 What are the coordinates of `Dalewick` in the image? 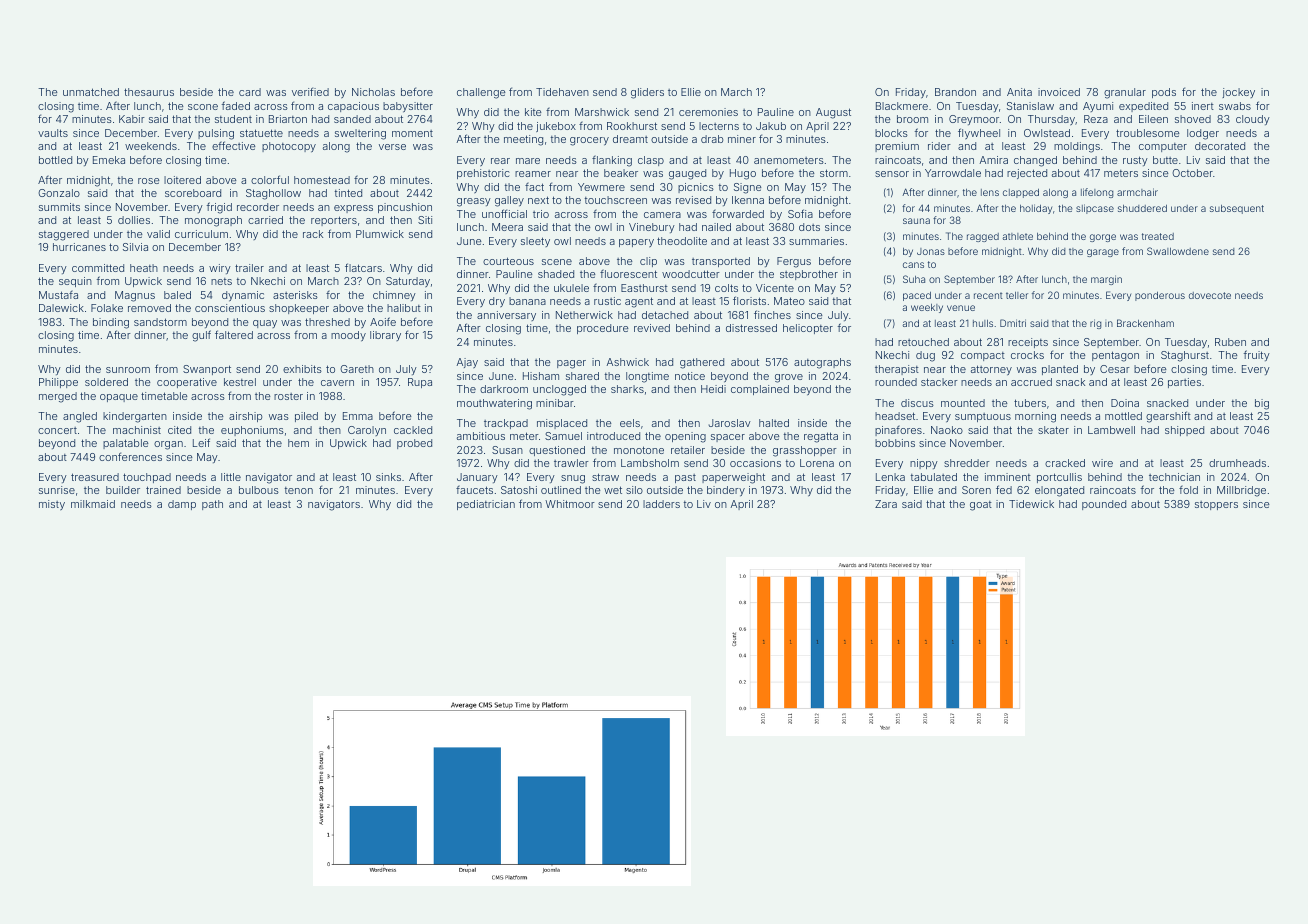 It's located at (61, 308).
